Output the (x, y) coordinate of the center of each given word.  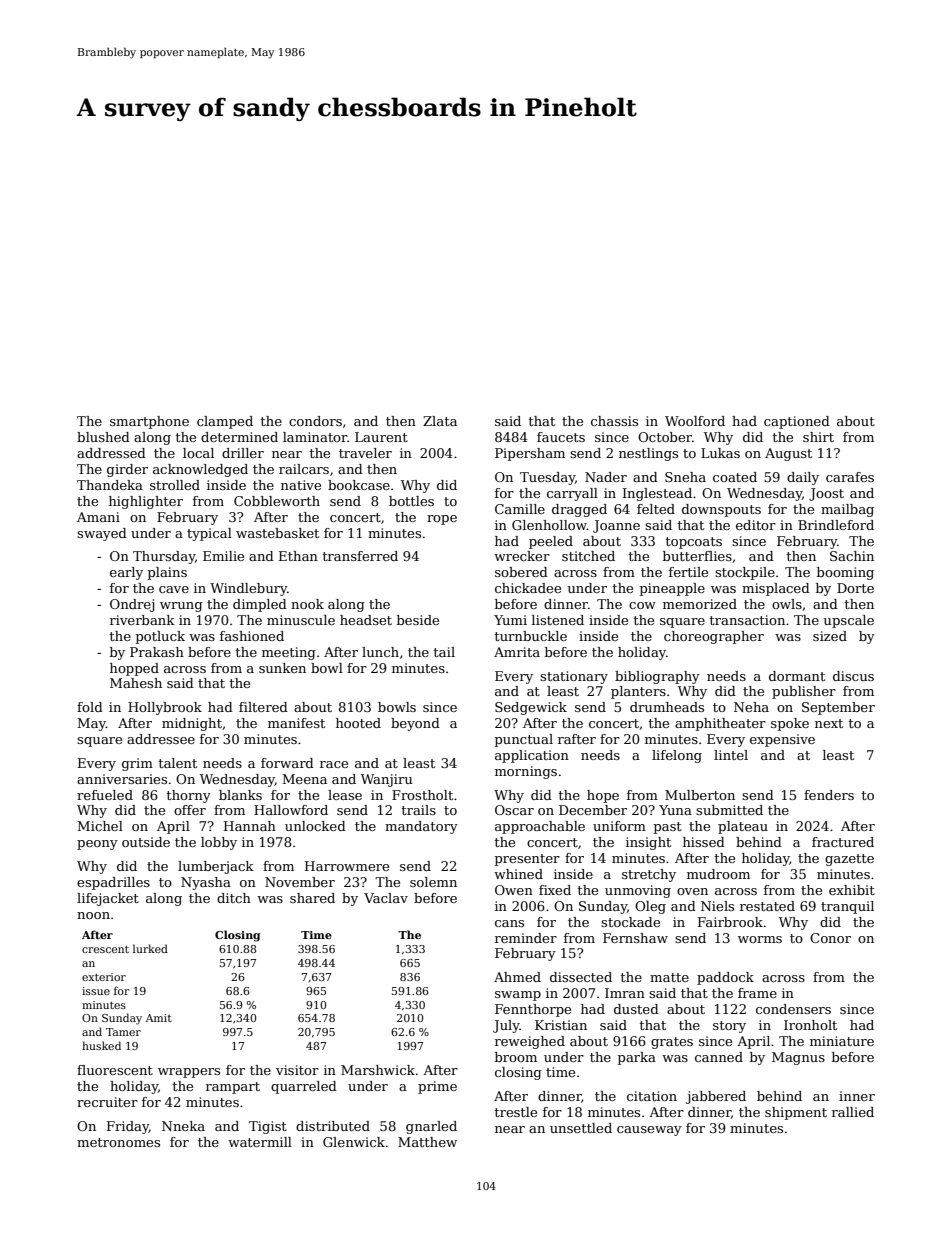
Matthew (427, 1142)
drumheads (667, 707)
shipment (796, 1113)
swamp (518, 996)
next (829, 723)
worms (760, 939)
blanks (240, 795)
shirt (818, 437)
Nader (606, 477)
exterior (104, 977)
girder (127, 470)
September (838, 708)
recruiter (107, 1102)
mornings (526, 772)
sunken (282, 668)
